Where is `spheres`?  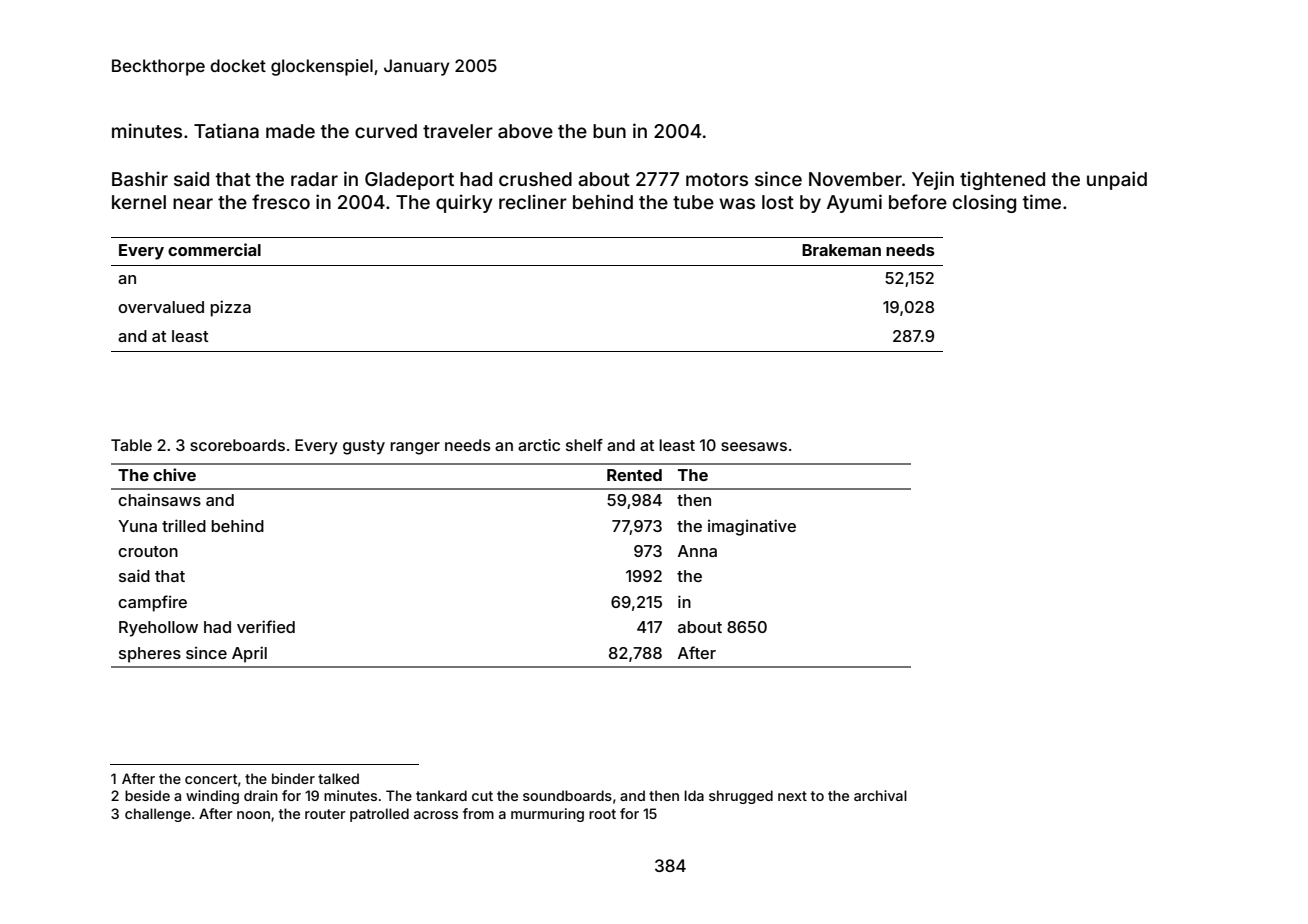
spheres is located at coordinates (150, 655).
